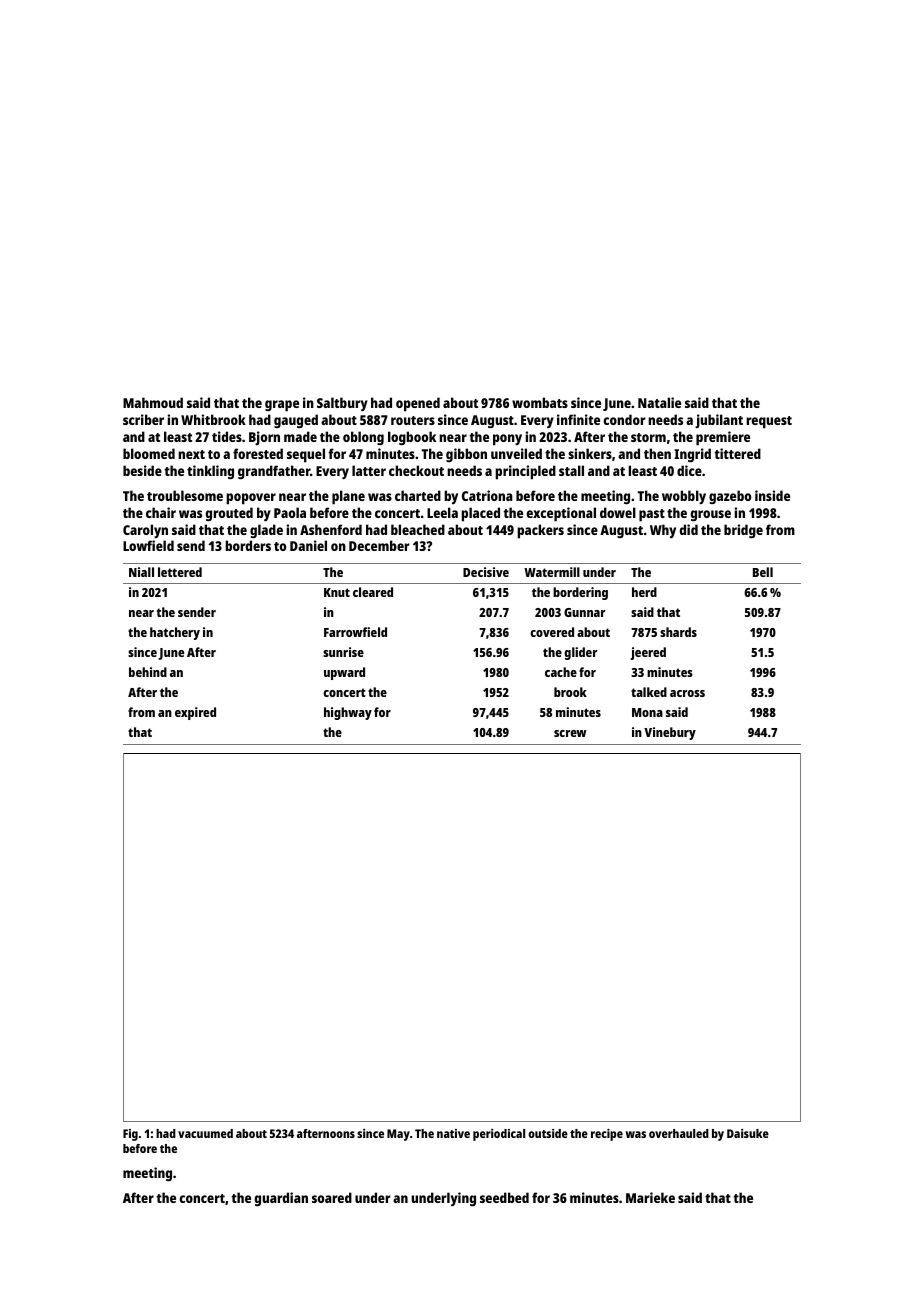  I want to click on scriber, so click(143, 419).
